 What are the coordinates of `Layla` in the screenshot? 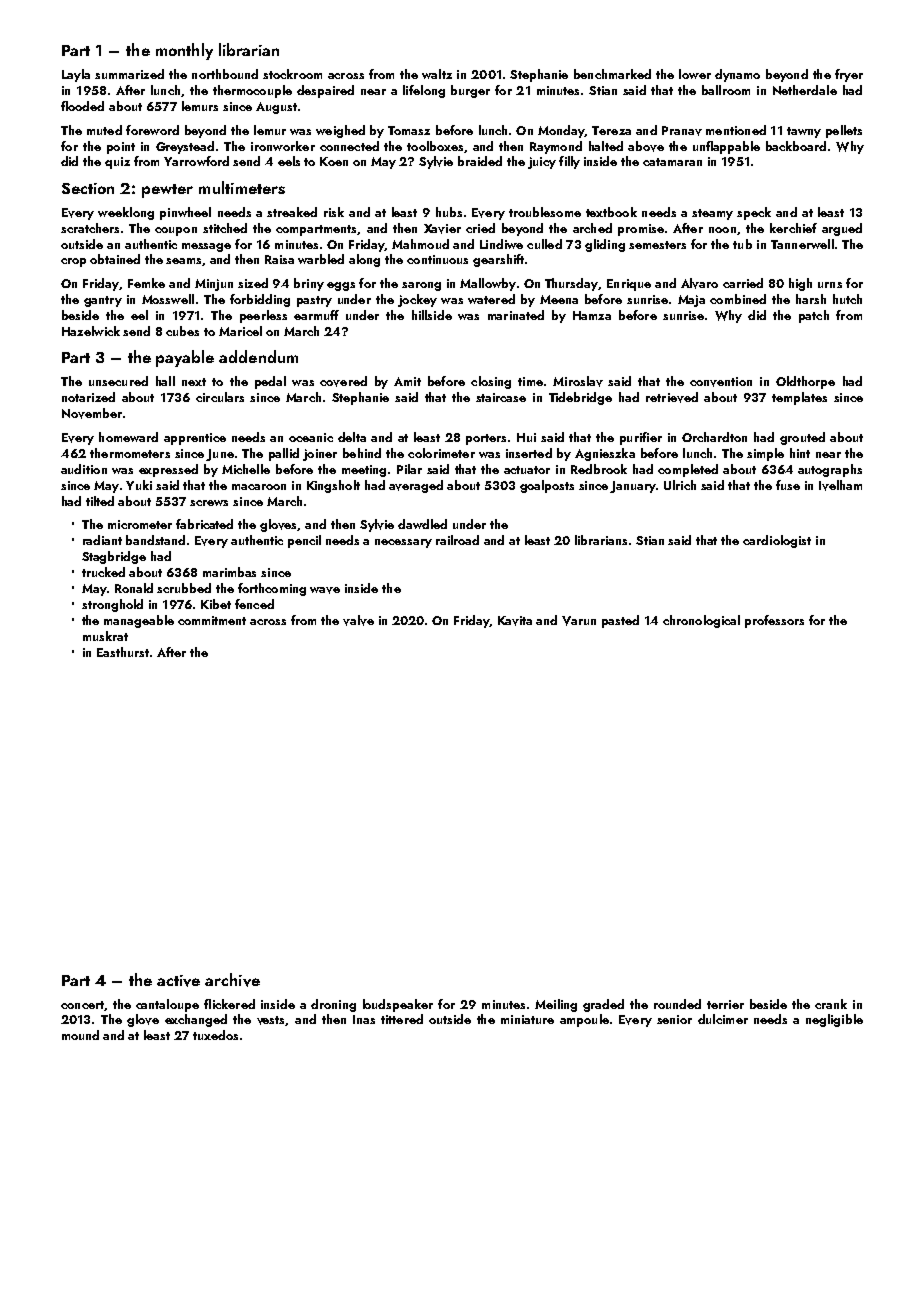 It's located at (76, 75).
